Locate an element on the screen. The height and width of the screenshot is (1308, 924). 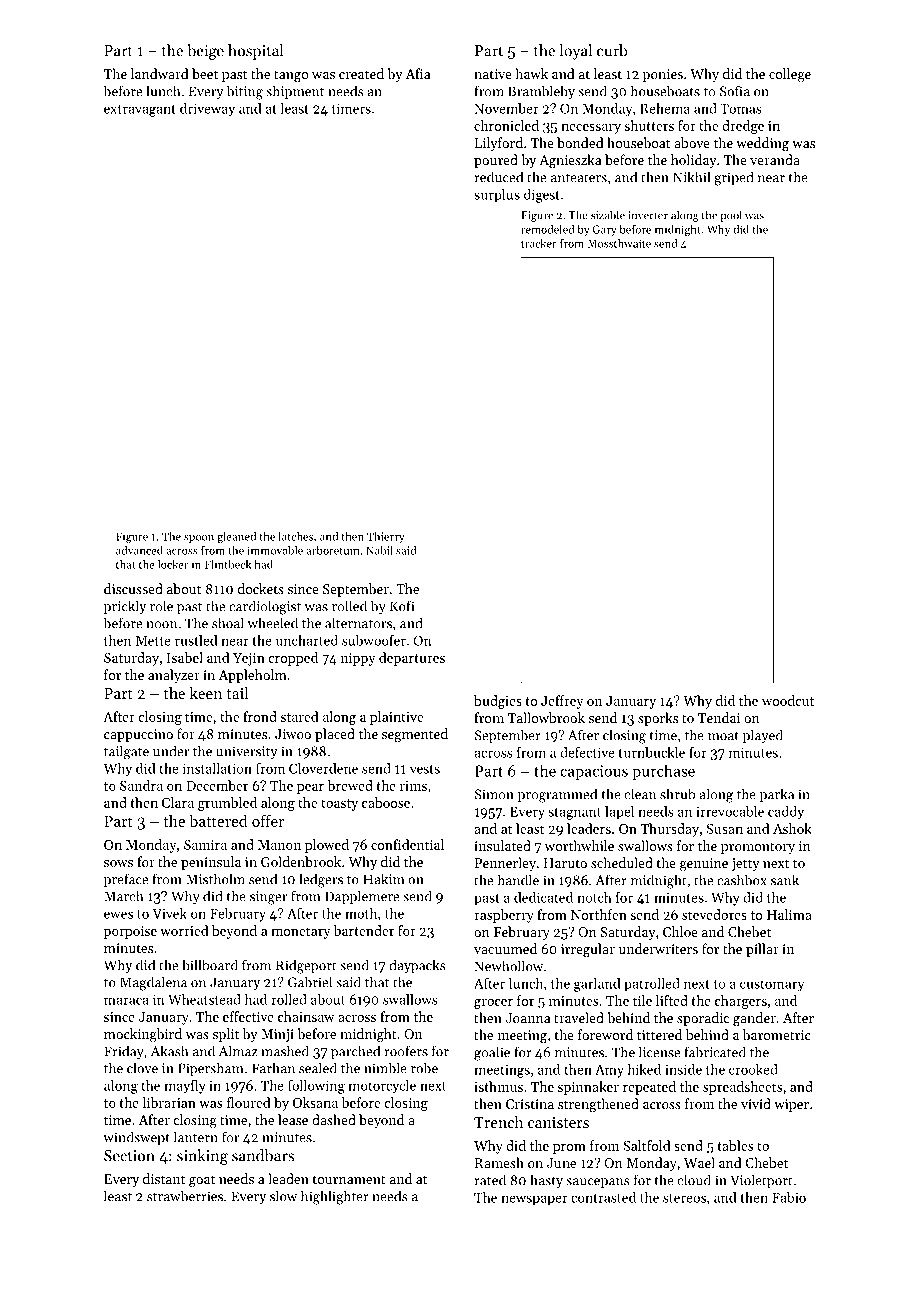
latches is located at coordinates (295, 536).
